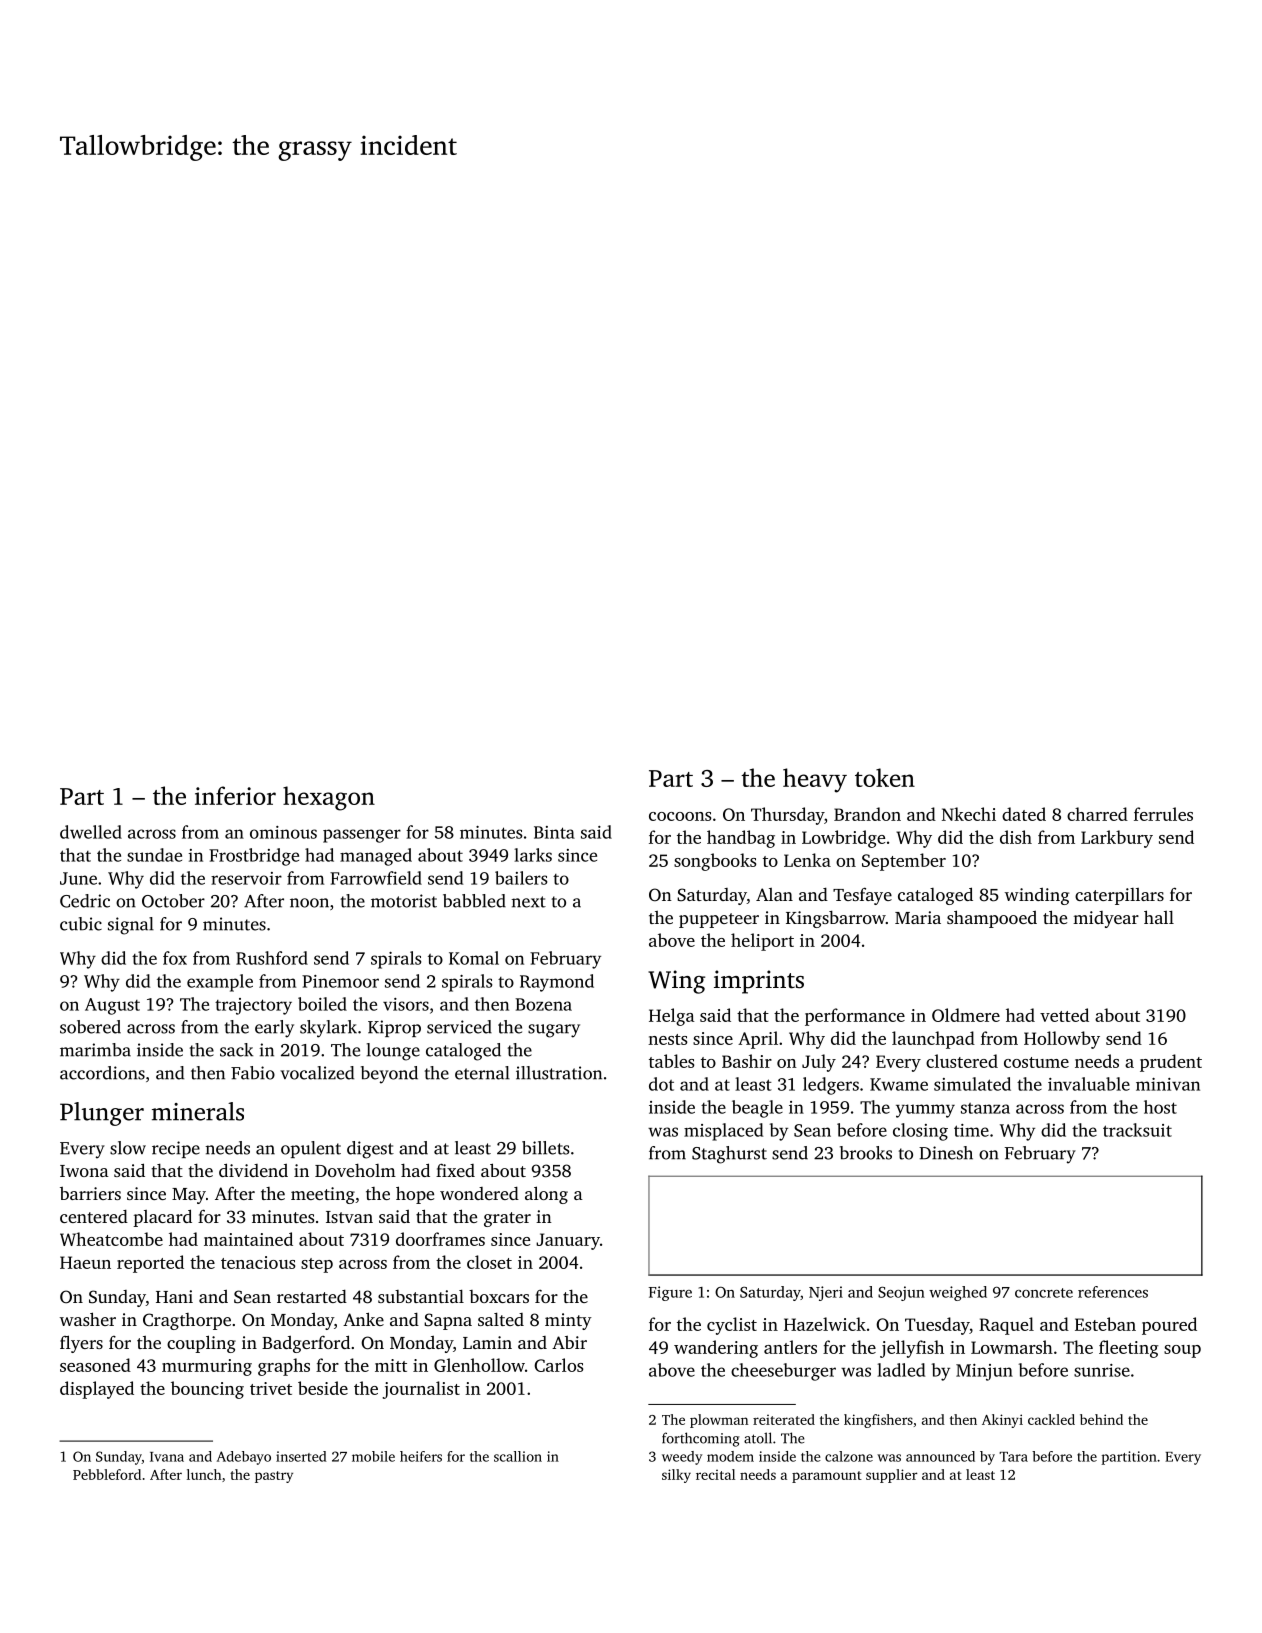 This image has width=1262, height=1633. Describe the element at coordinates (244, 1458) in the image. I see `Adebayo` at that location.
